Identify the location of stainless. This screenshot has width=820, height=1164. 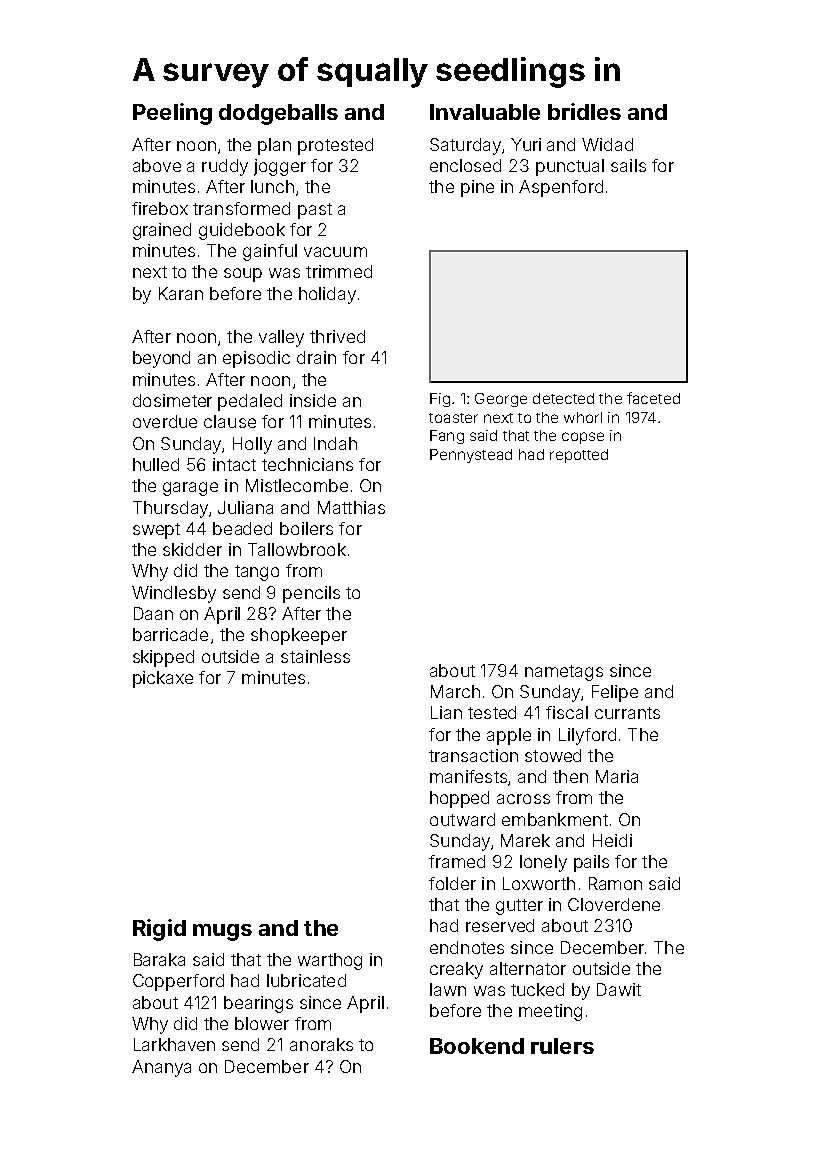
(315, 656).
